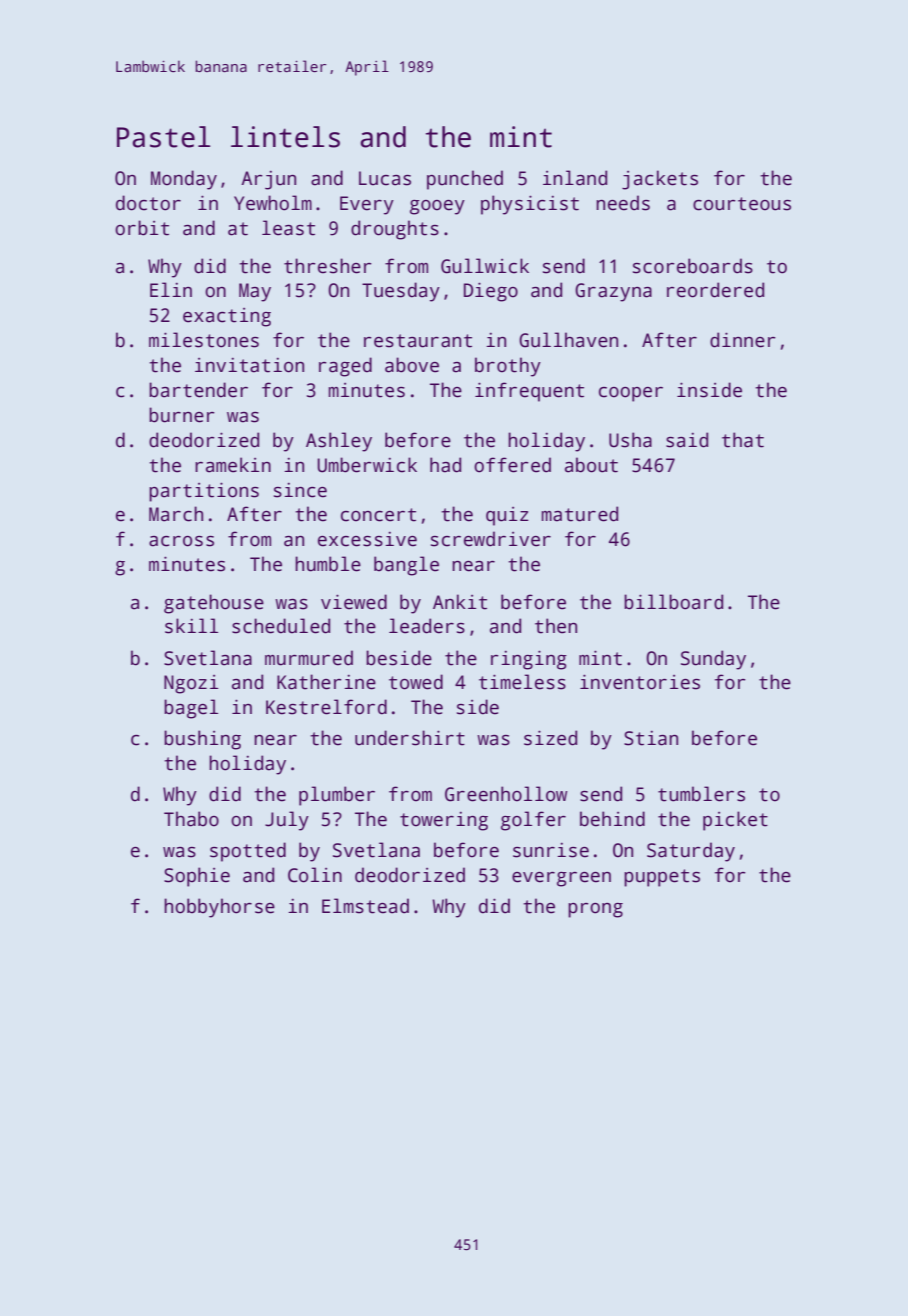  What do you see at coordinates (197, 877) in the screenshot?
I see `Sophie` at bounding box center [197, 877].
